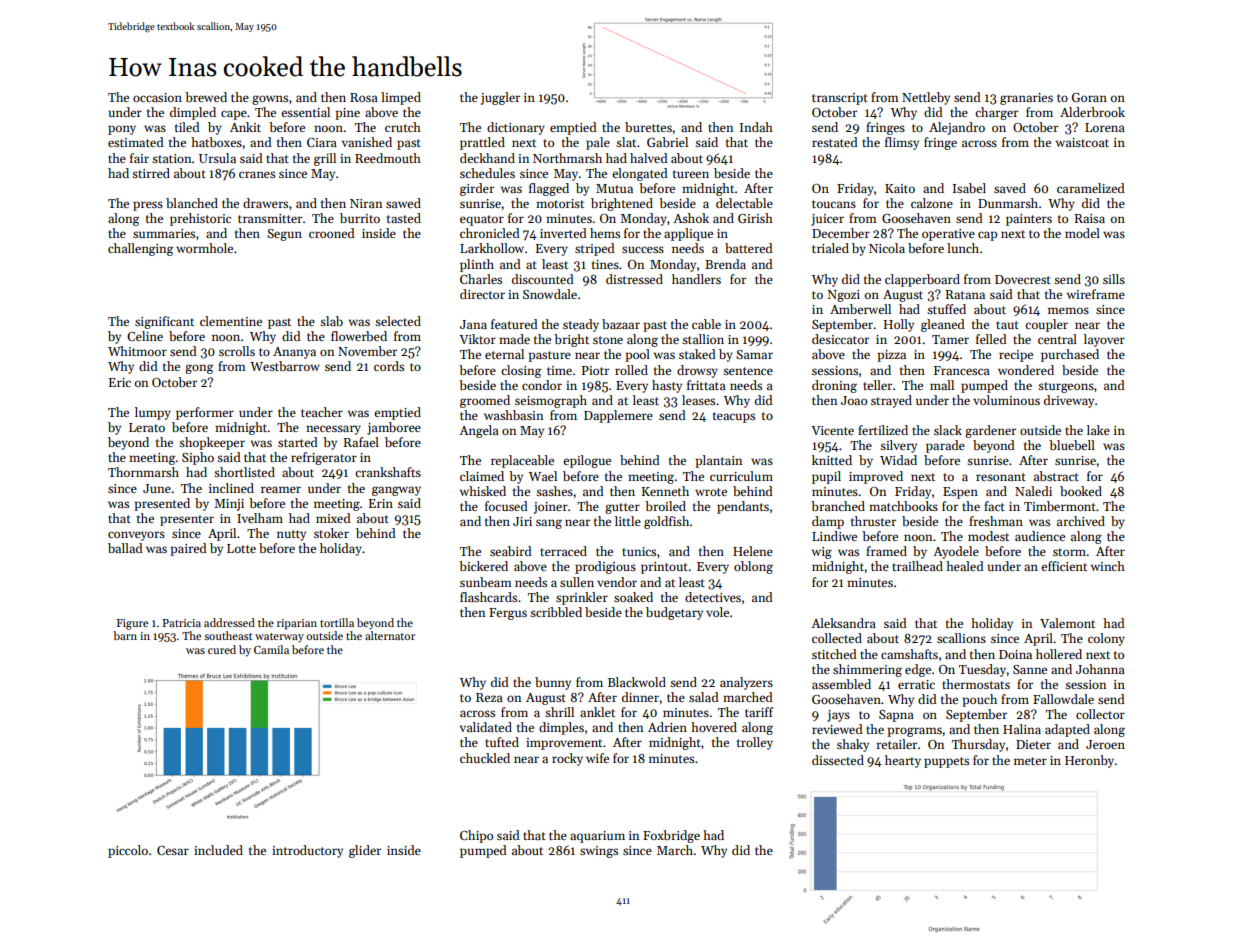 The image size is (1233, 952). I want to click on Alejandro, so click(957, 128).
